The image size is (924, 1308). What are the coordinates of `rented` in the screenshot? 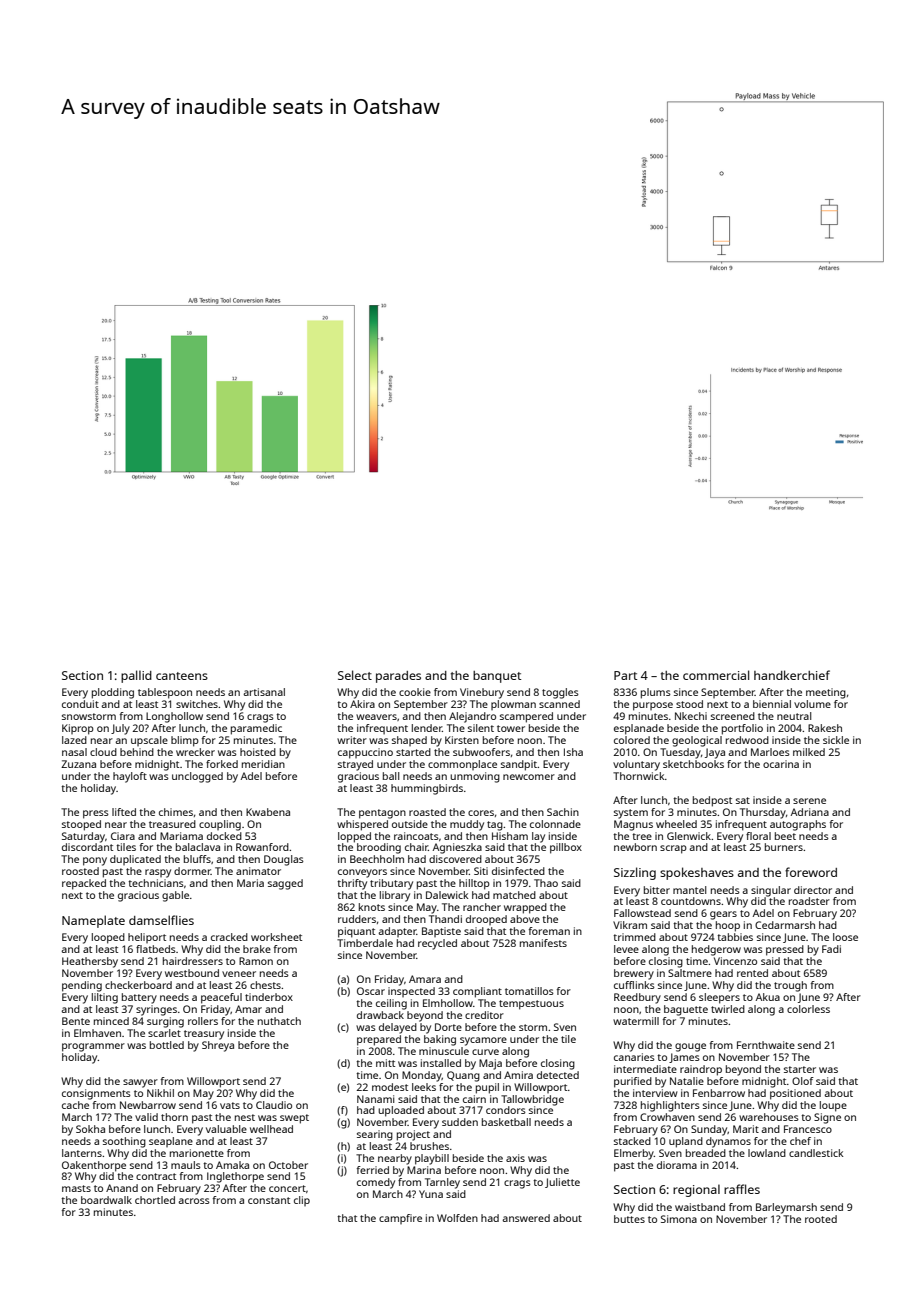 It's located at (752, 973).
